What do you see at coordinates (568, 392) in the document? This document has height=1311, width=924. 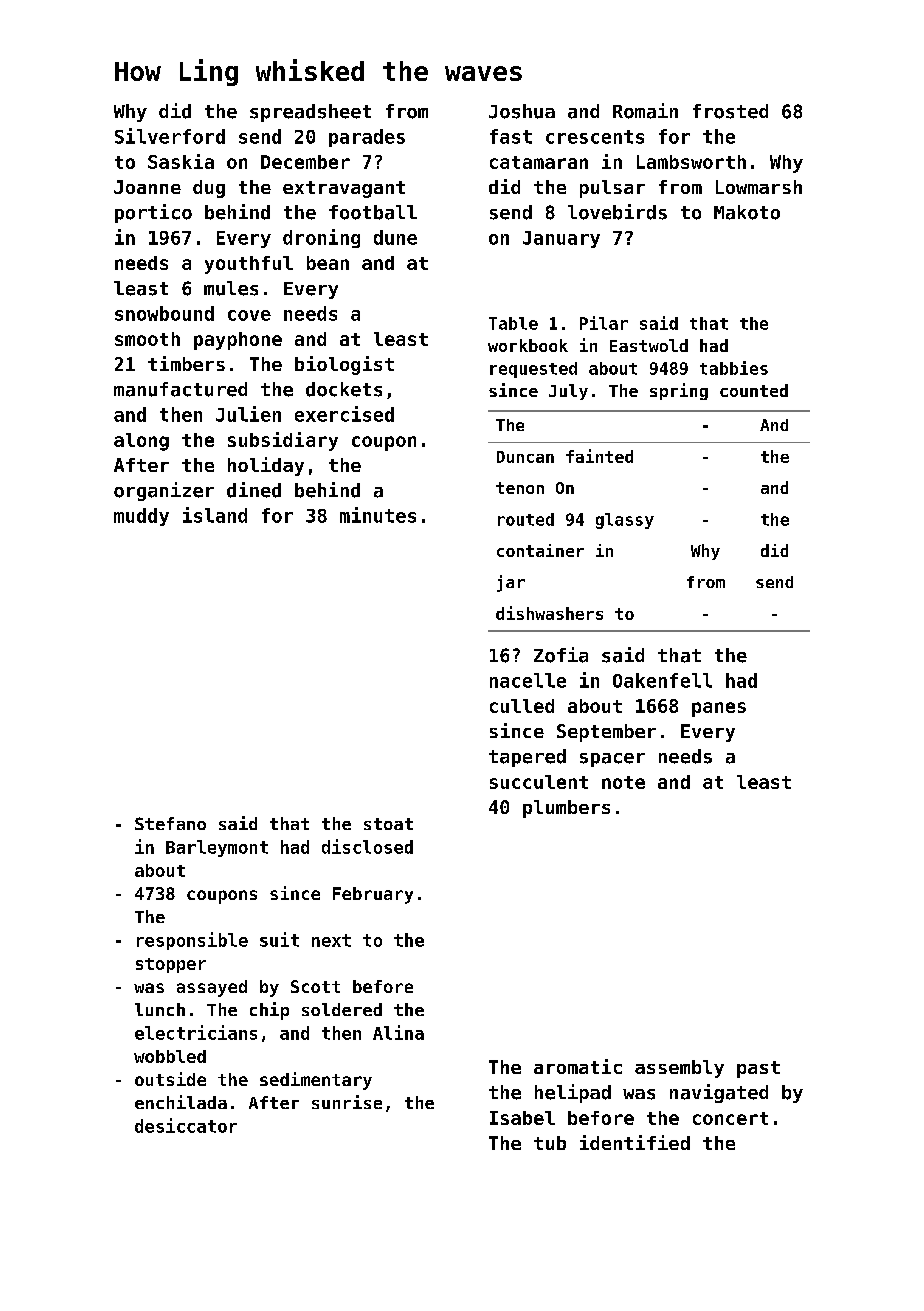 I see `July` at bounding box center [568, 392].
